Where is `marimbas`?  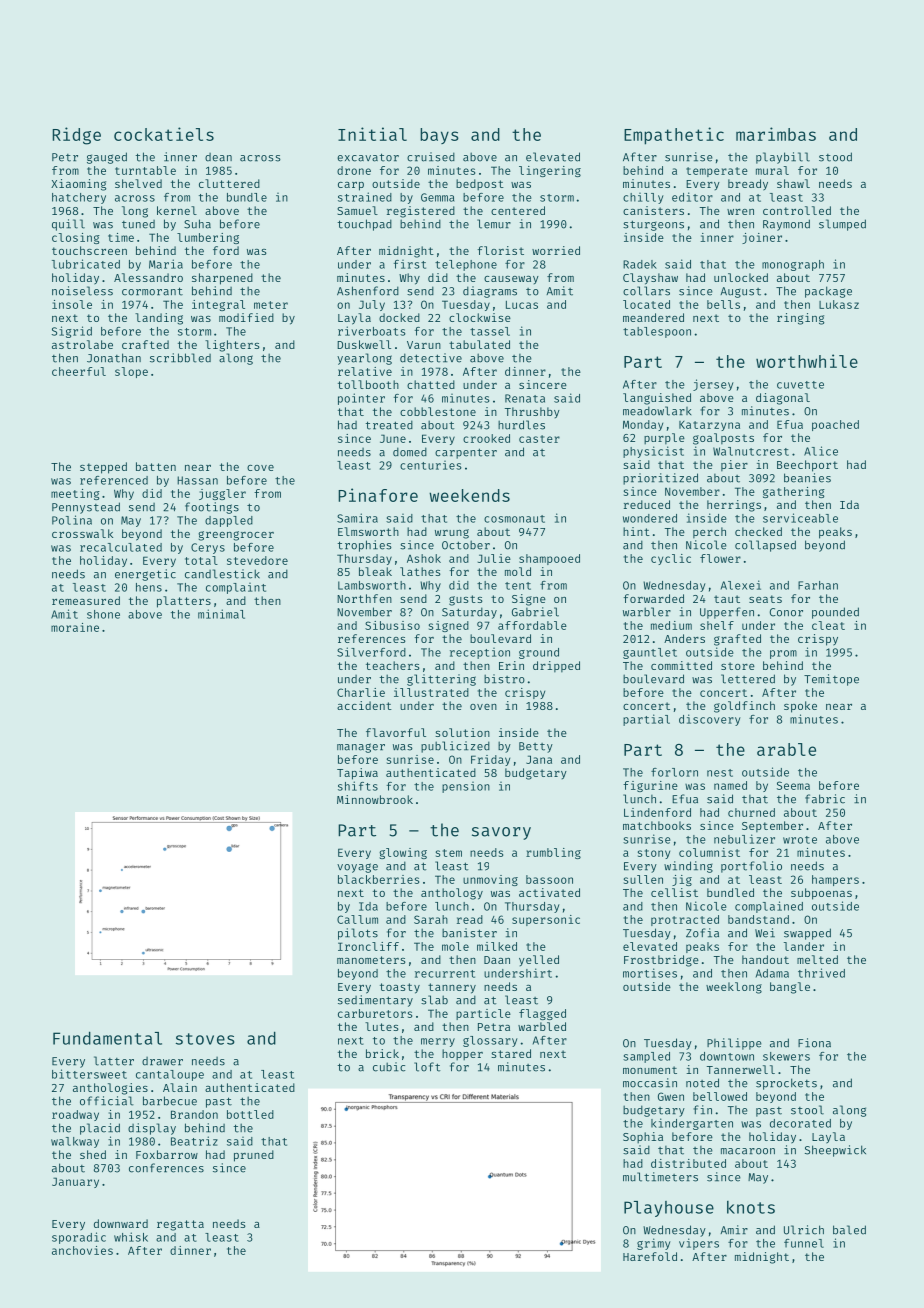 marimbas is located at coordinates (776, 134).
